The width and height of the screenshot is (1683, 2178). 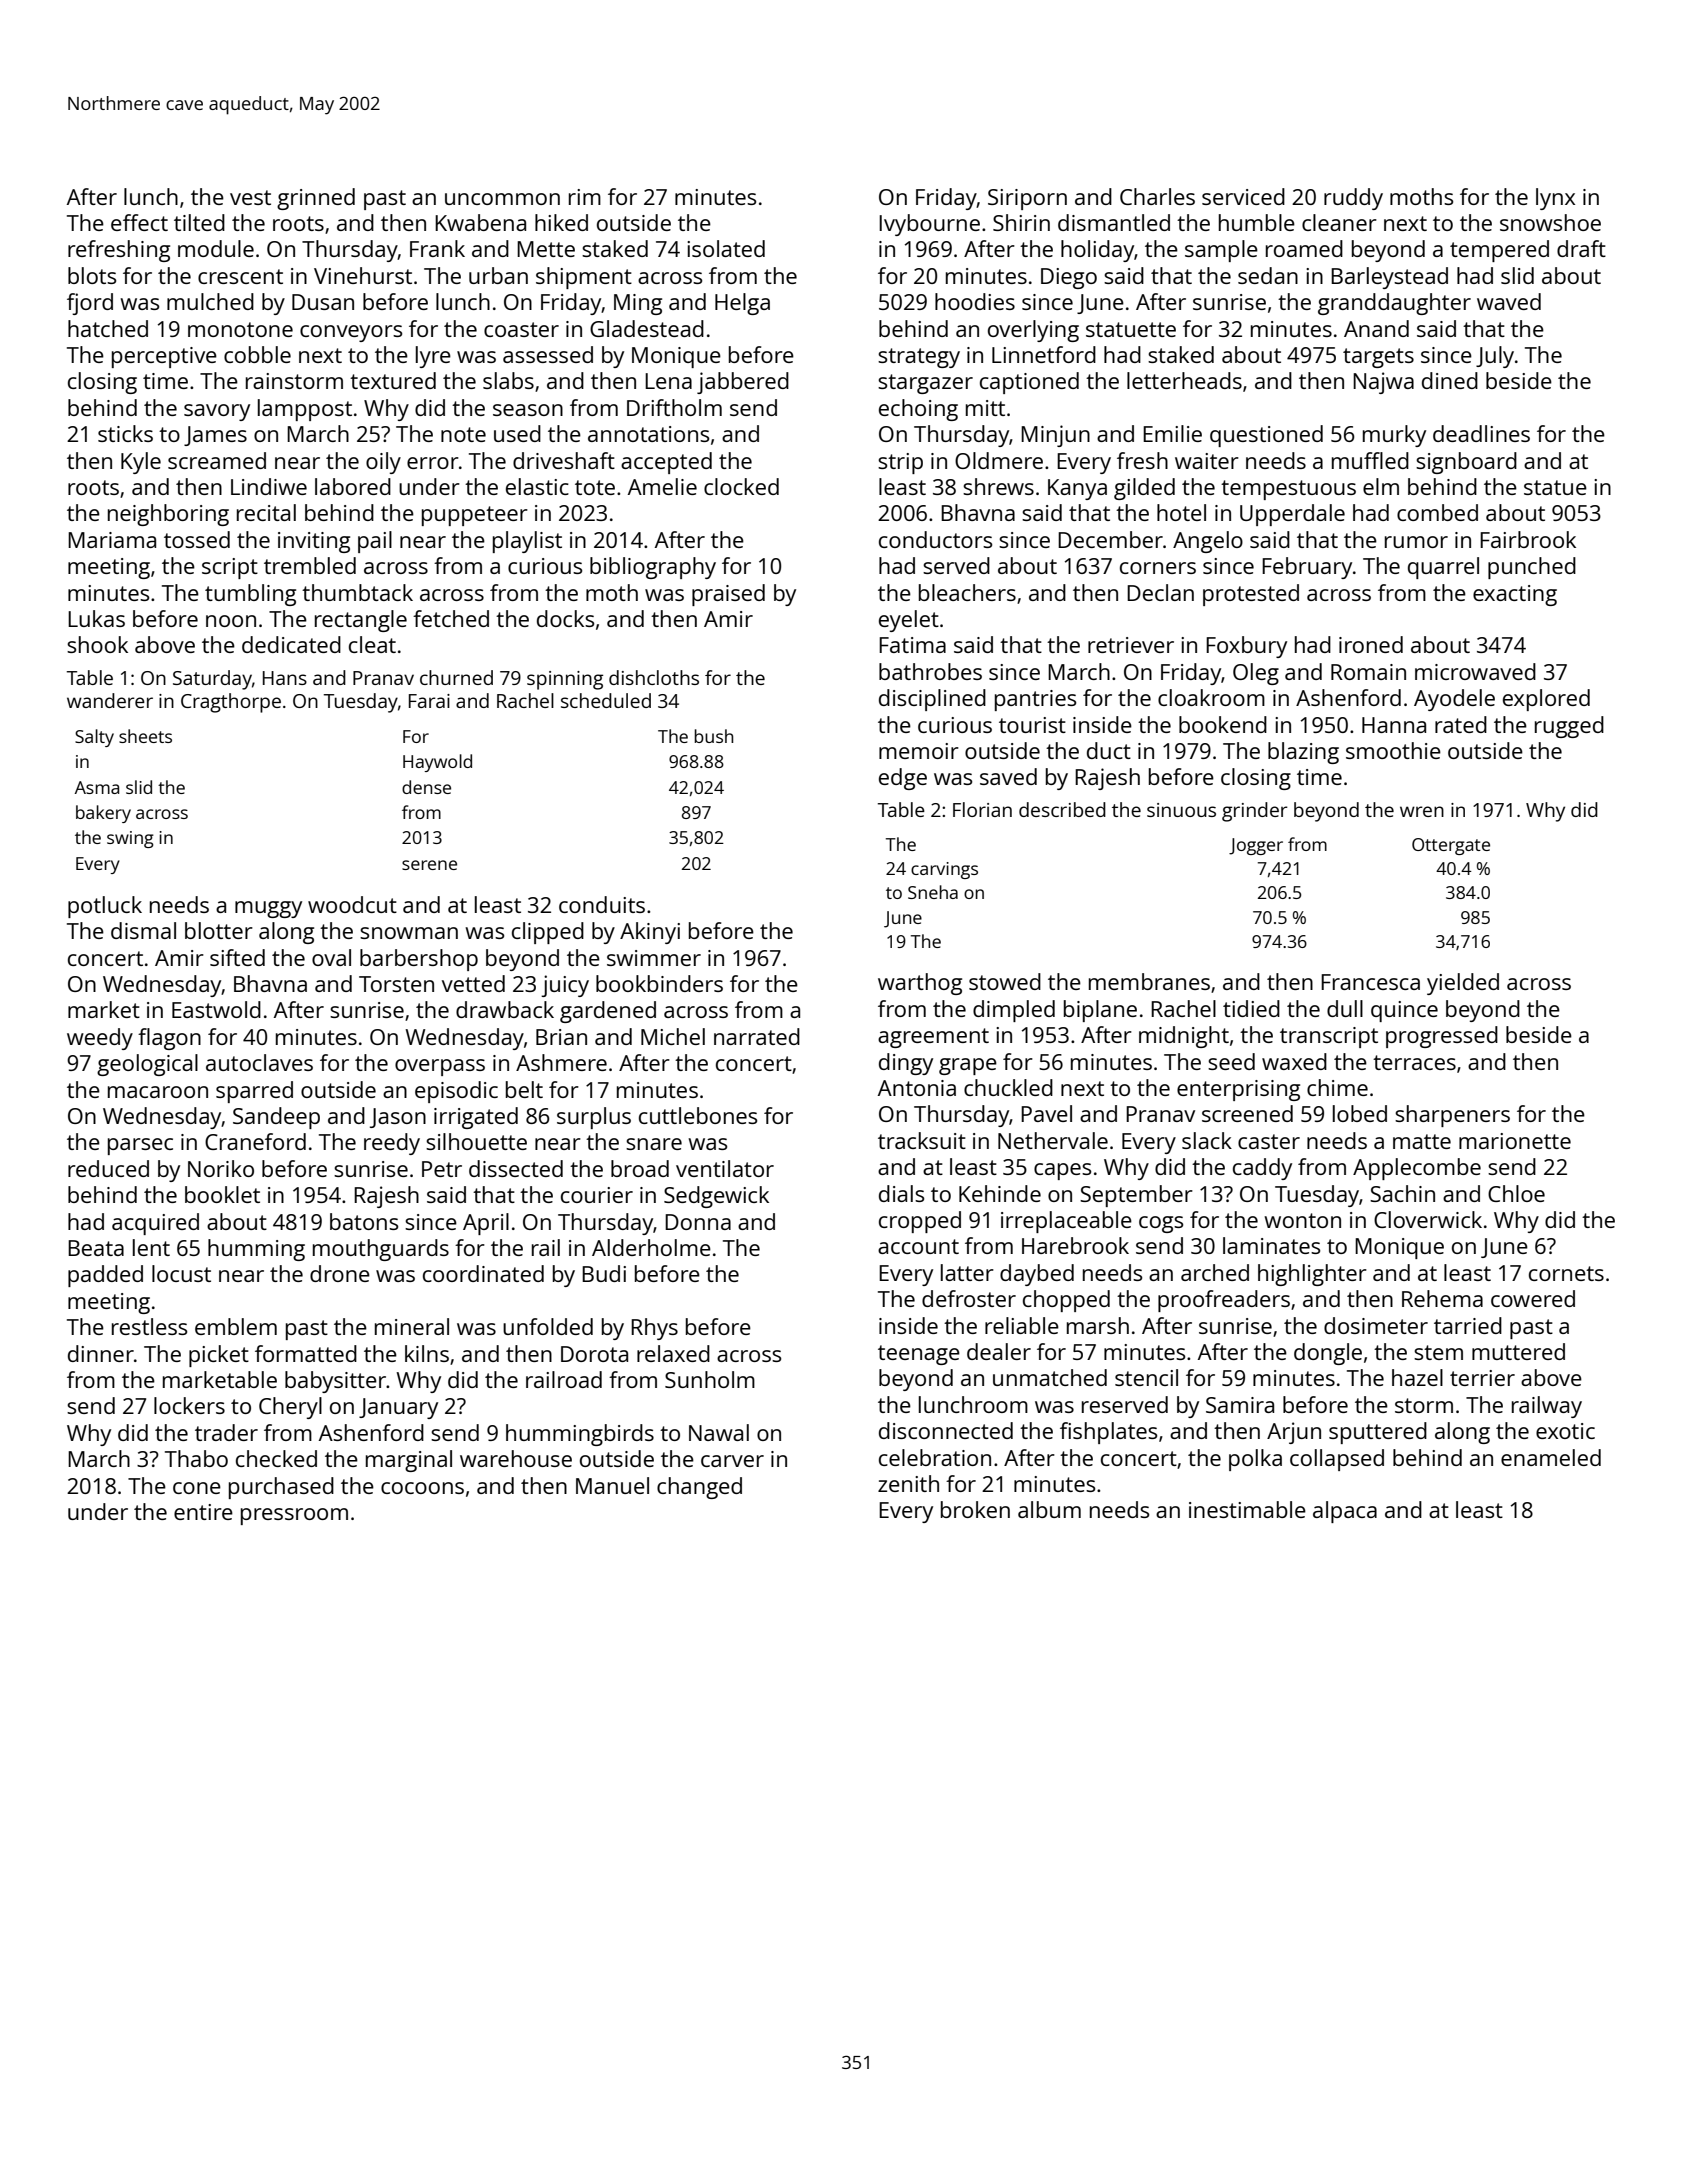 What do you see at coordinates (969, 1298) in the screenshot?
I see `defroster` at bounding box center [969, 1298].
